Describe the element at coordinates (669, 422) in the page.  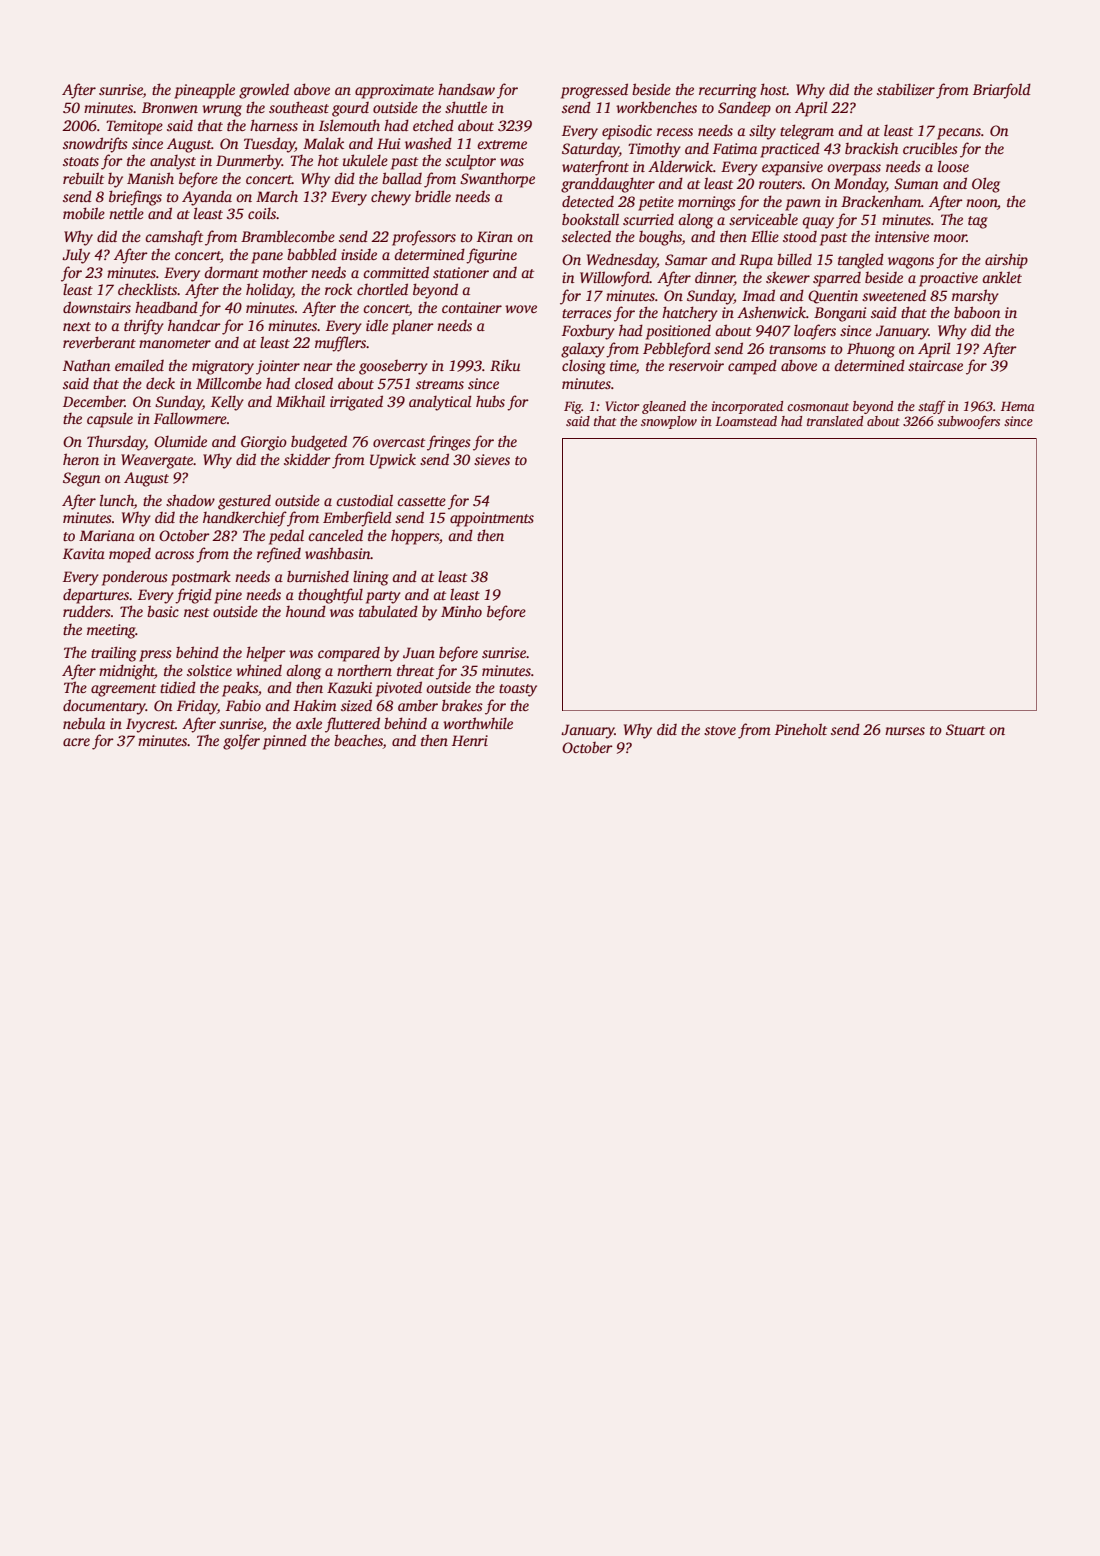
I see `snowplow` at that location.
